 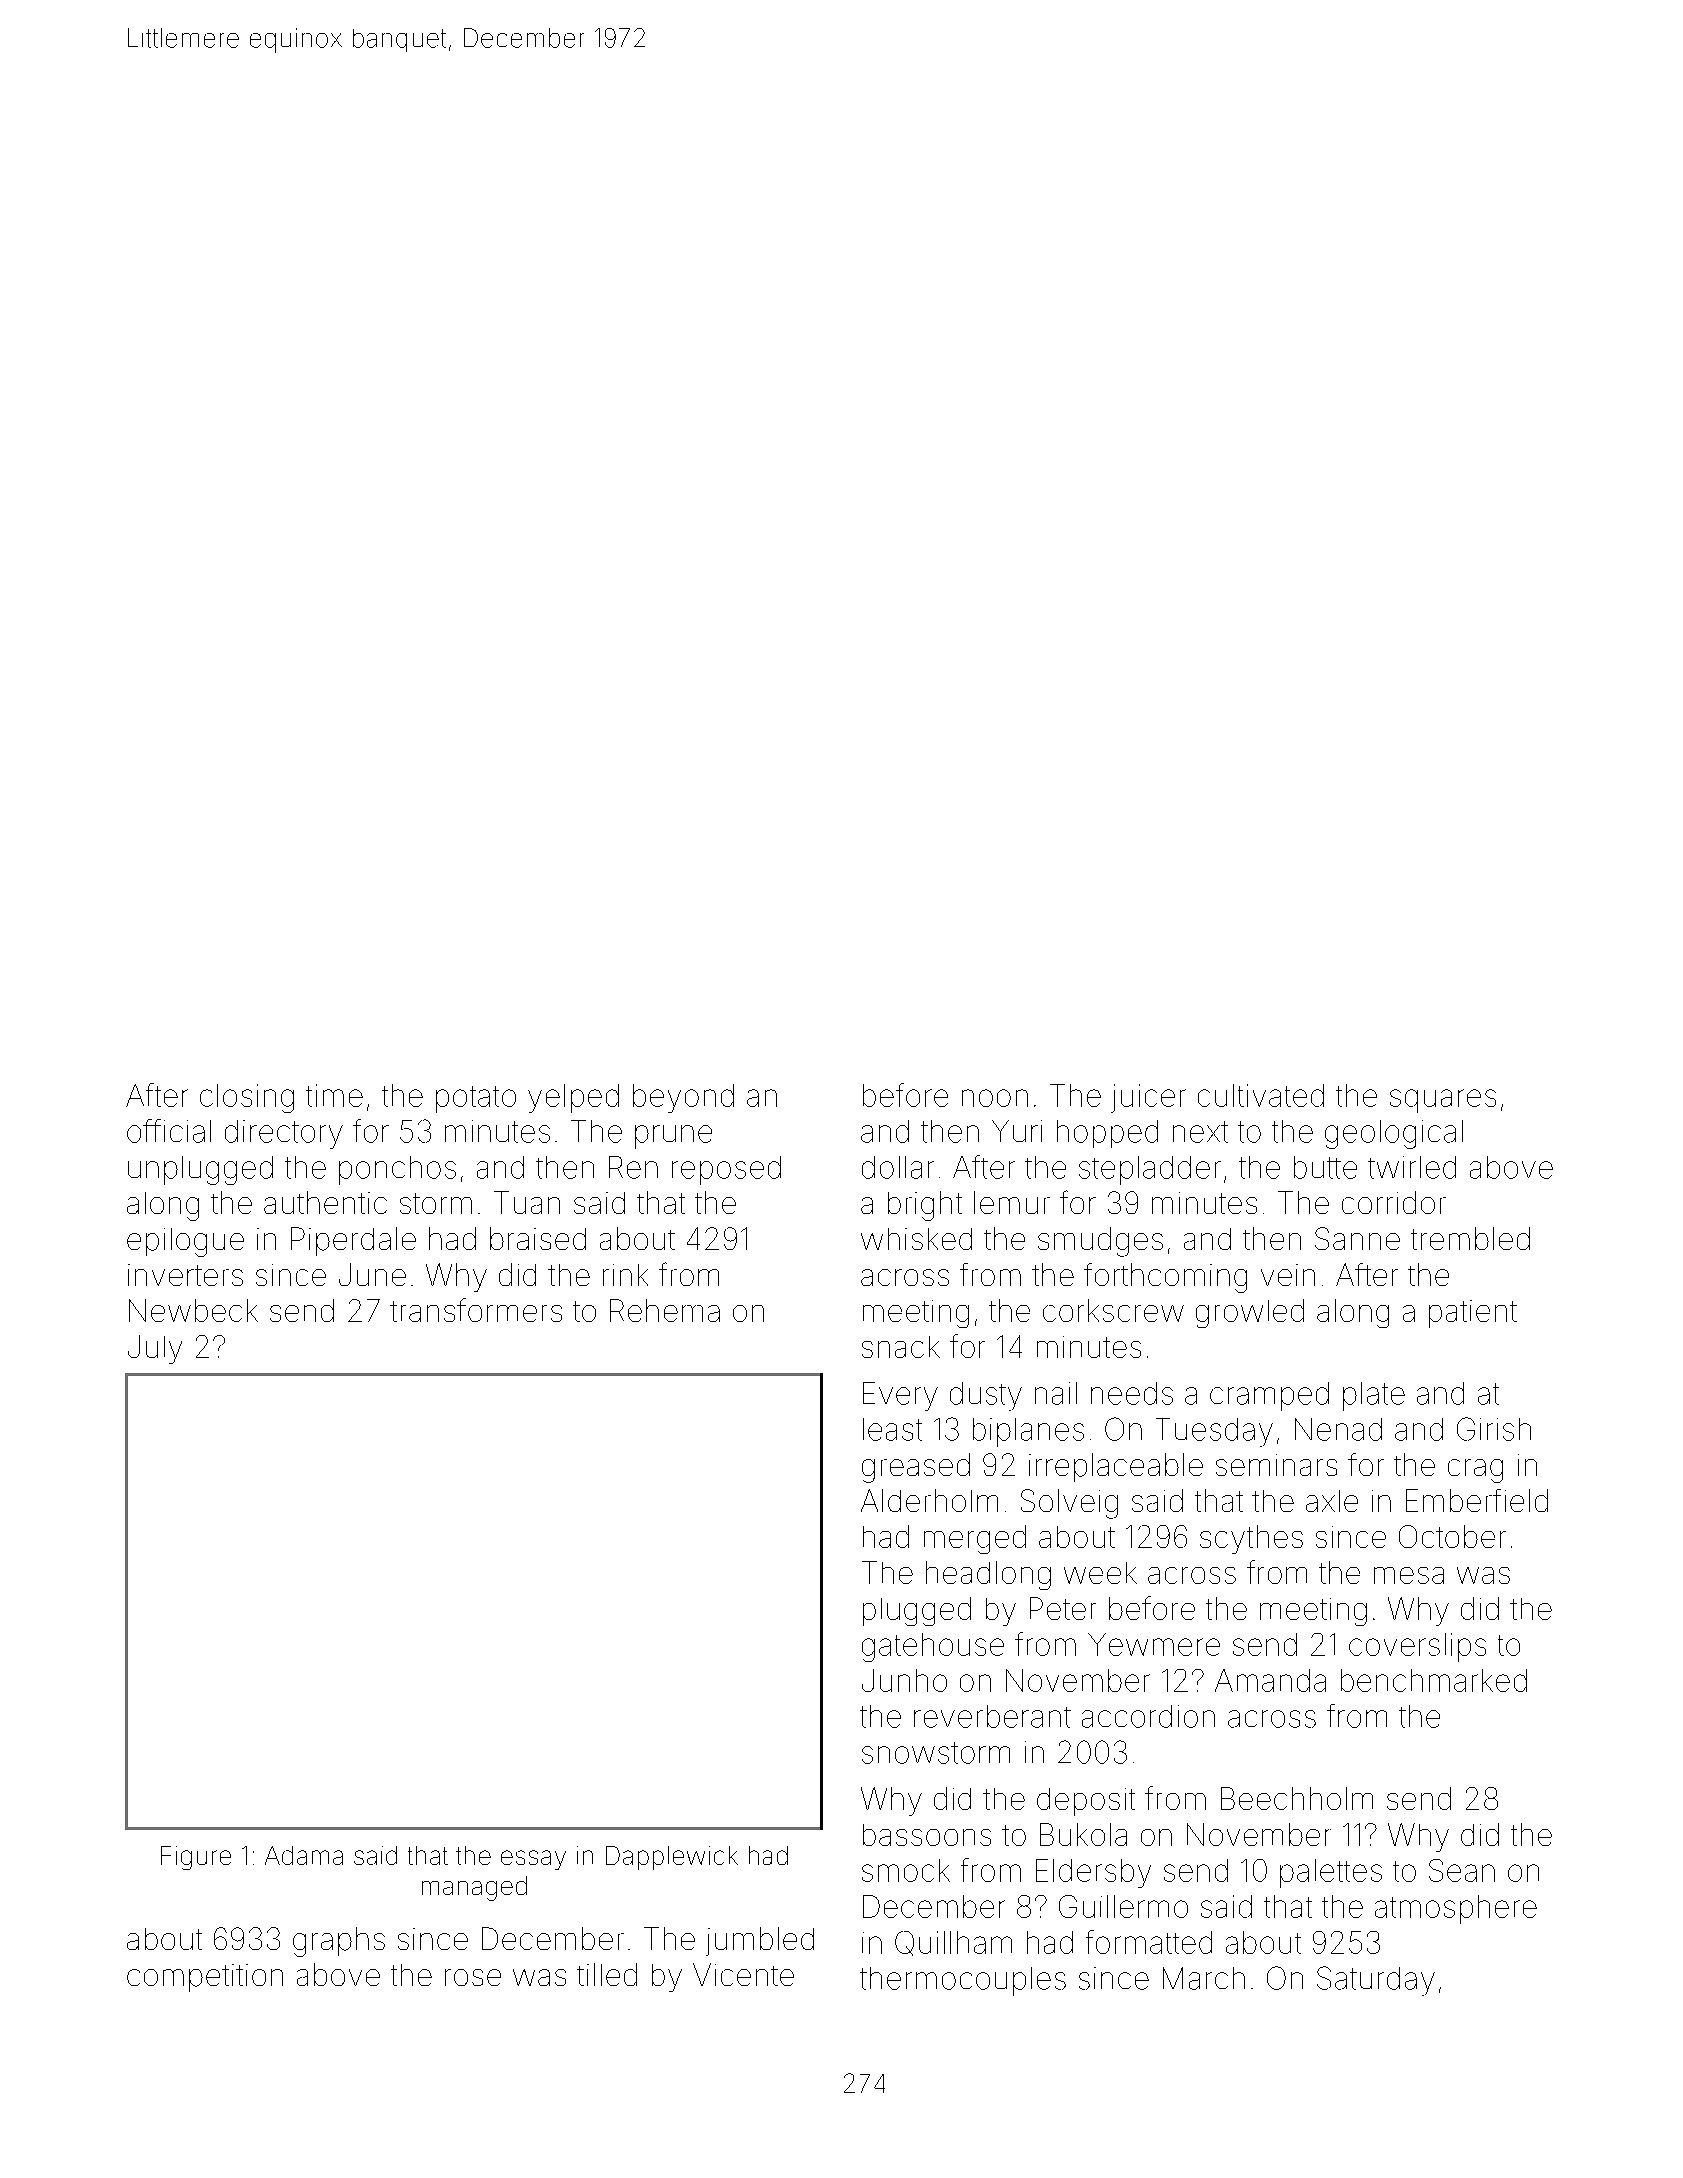 What do you see at coordinates (169, 1131) in the page?
I see `official` at bounding box center [169, 1131].
